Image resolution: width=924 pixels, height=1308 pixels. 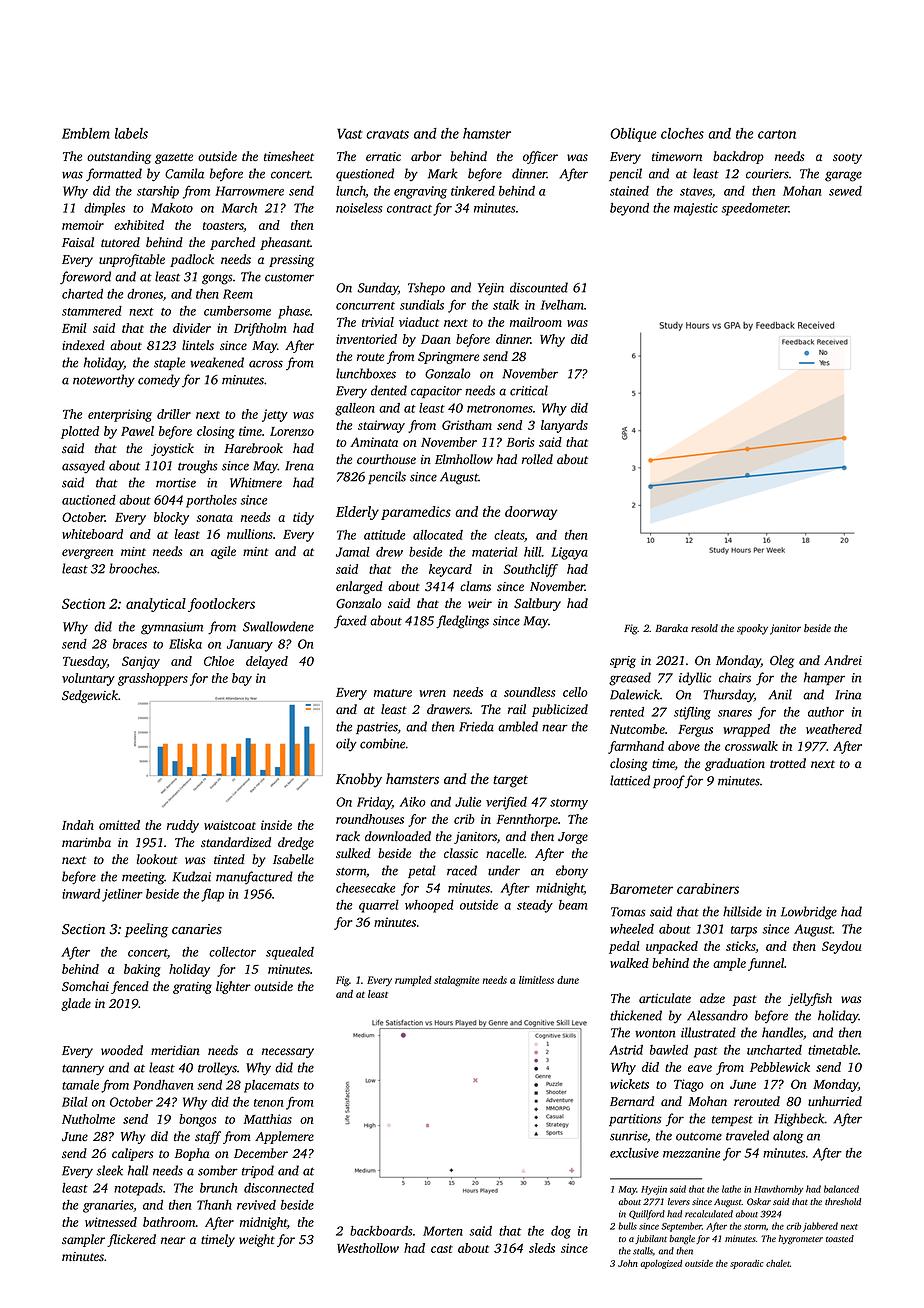 What do you see at coordinates (628, 1263) in the screenshot?
I see `John` at bounding box center [628, 1263].
